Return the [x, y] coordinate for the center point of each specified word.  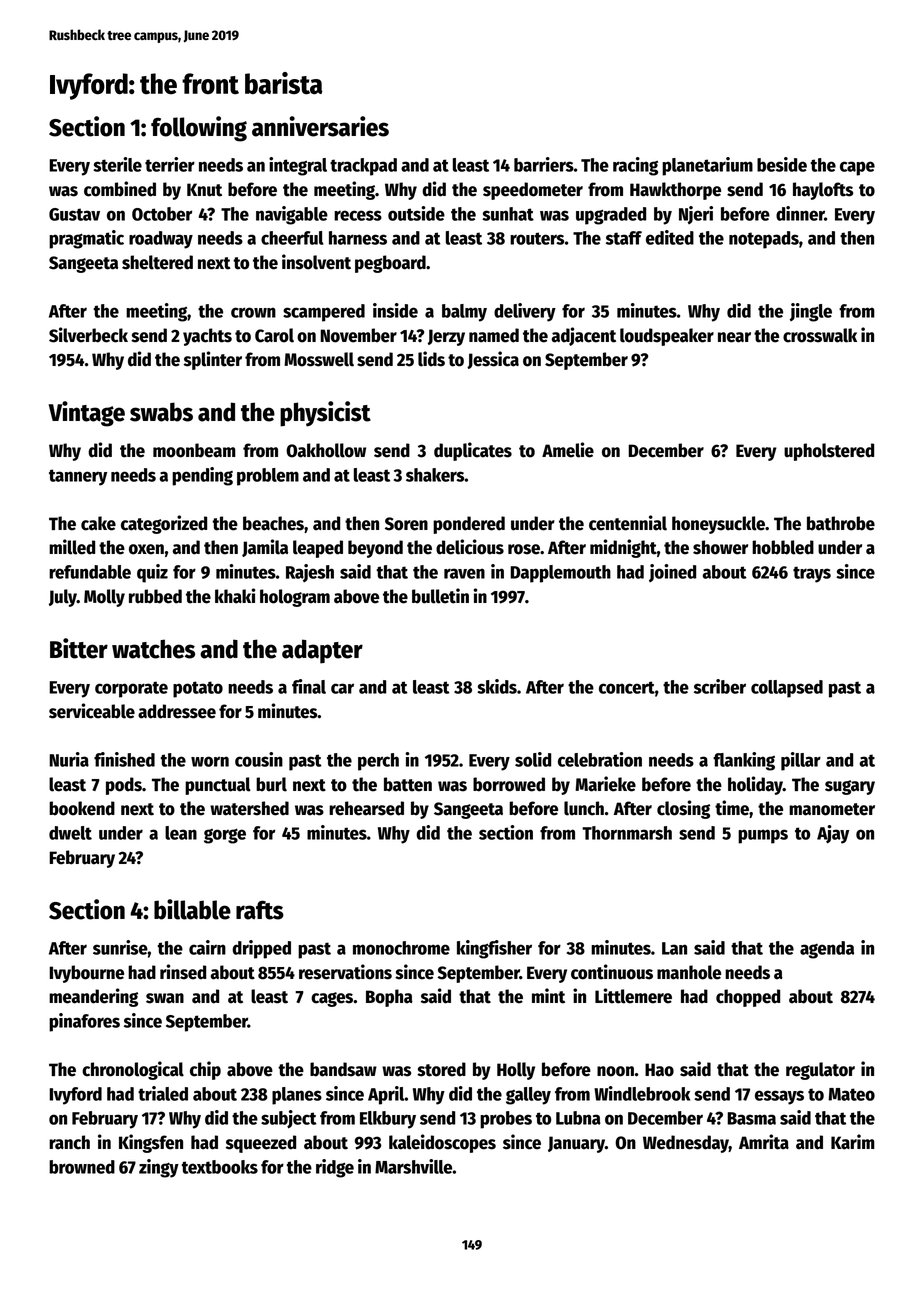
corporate [131, 689]
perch [378, 762]
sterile [117, 164]
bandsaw [343, 1069]
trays [812, 574]
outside [416, 213]
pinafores [84, 1022]
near [734, 337]
